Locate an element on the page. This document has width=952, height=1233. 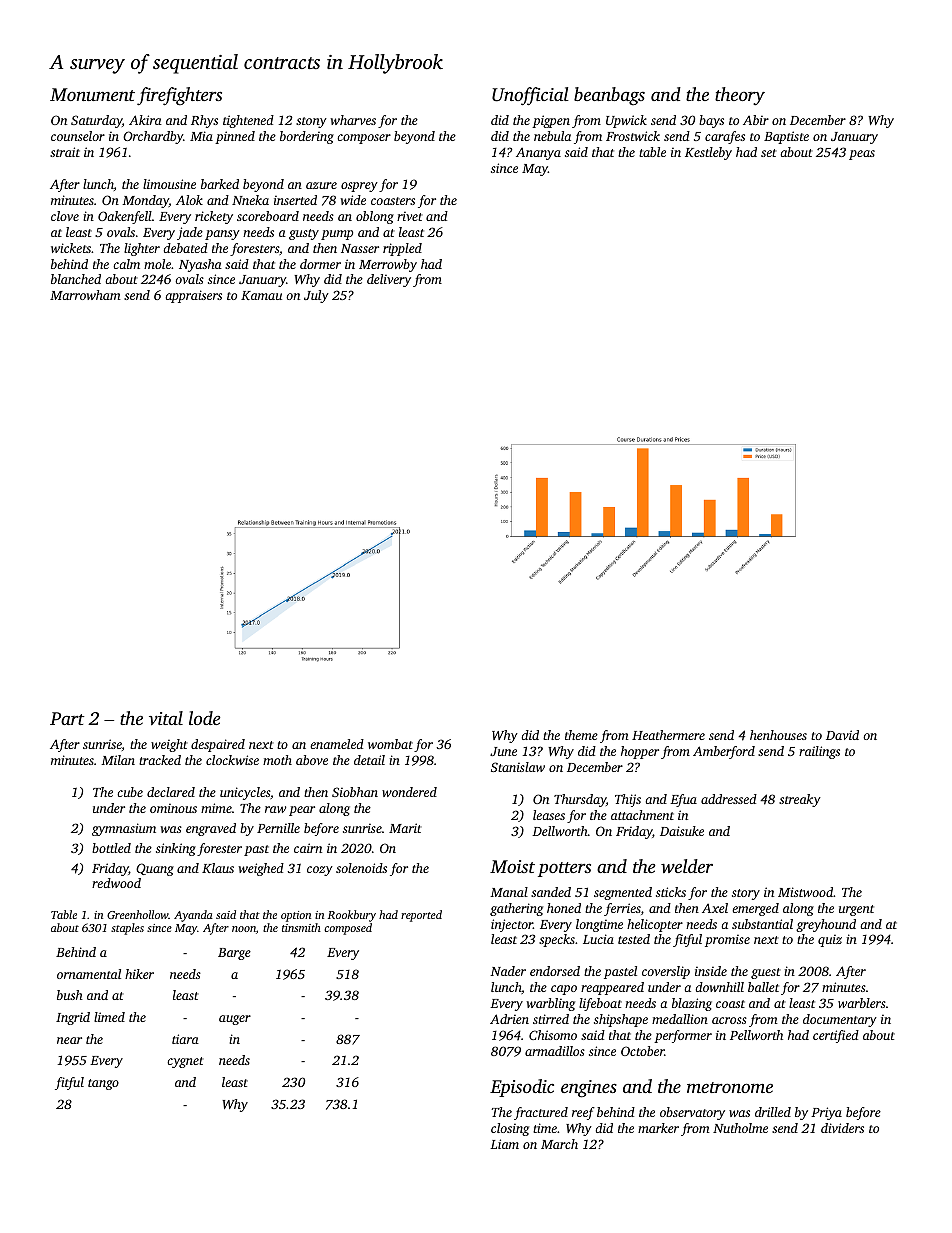
wharves is located at coordinates (353, 120).
